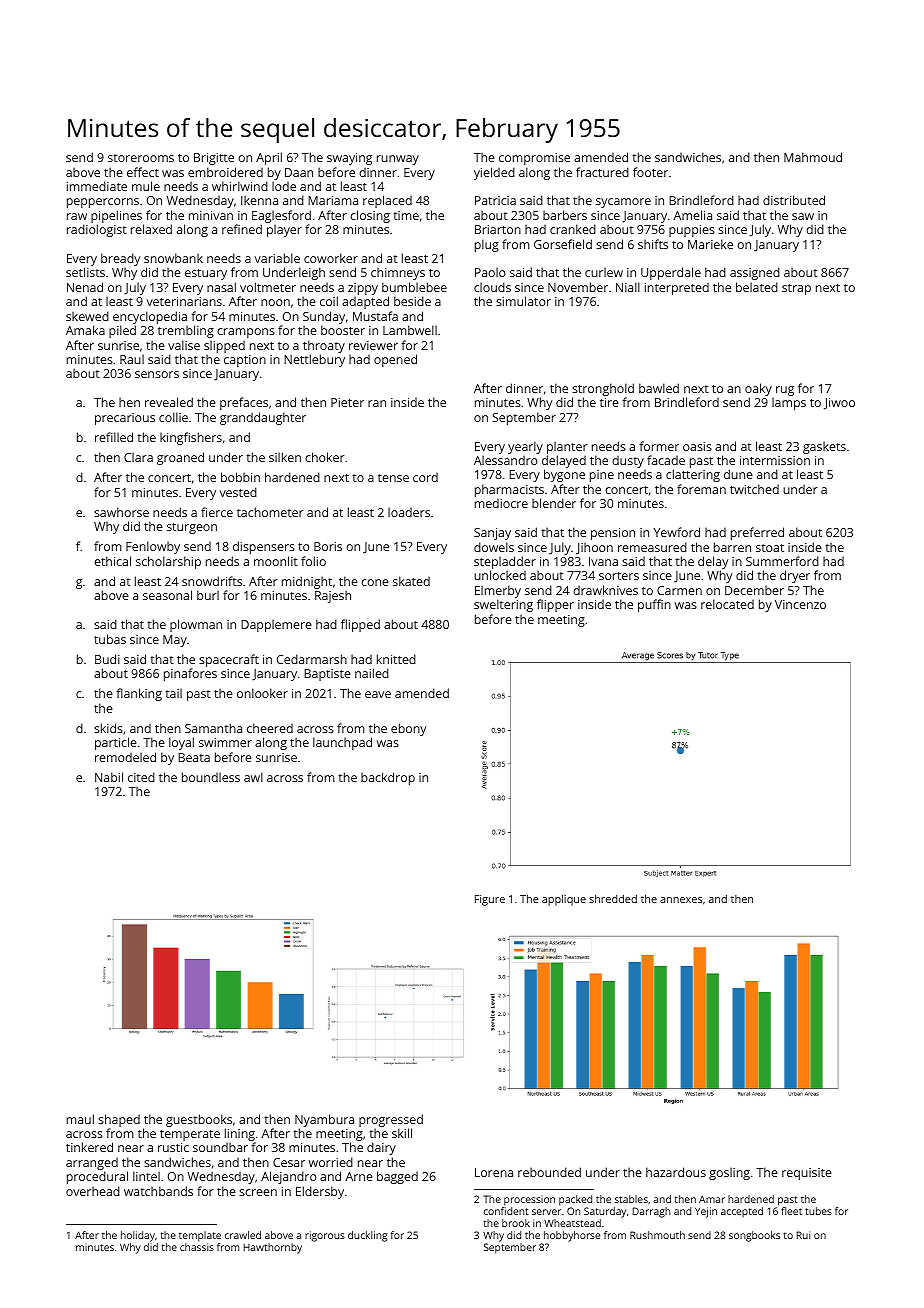  I want to click on watchbands, so click(158, 1191).
